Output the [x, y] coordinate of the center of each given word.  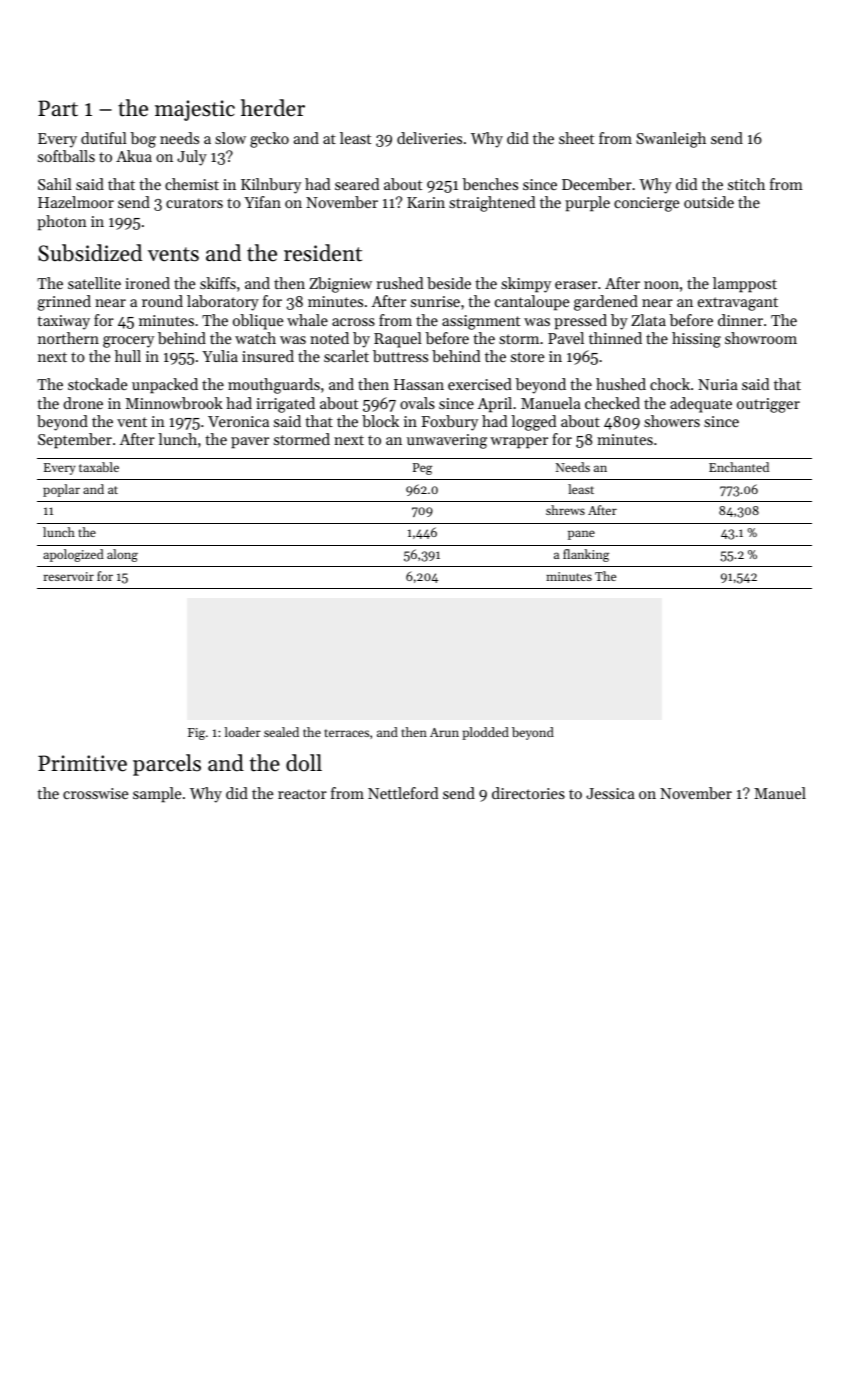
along [122, 555]
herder [273, 108]
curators [194, 203]
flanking [586, 555]
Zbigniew [340, 285]
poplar [61, 490]
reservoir [69, 576]
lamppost [745, 285]
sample [157, 795]
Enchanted [739, 467]
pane [581, 535]
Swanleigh [671, 140]
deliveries [429, 138]
